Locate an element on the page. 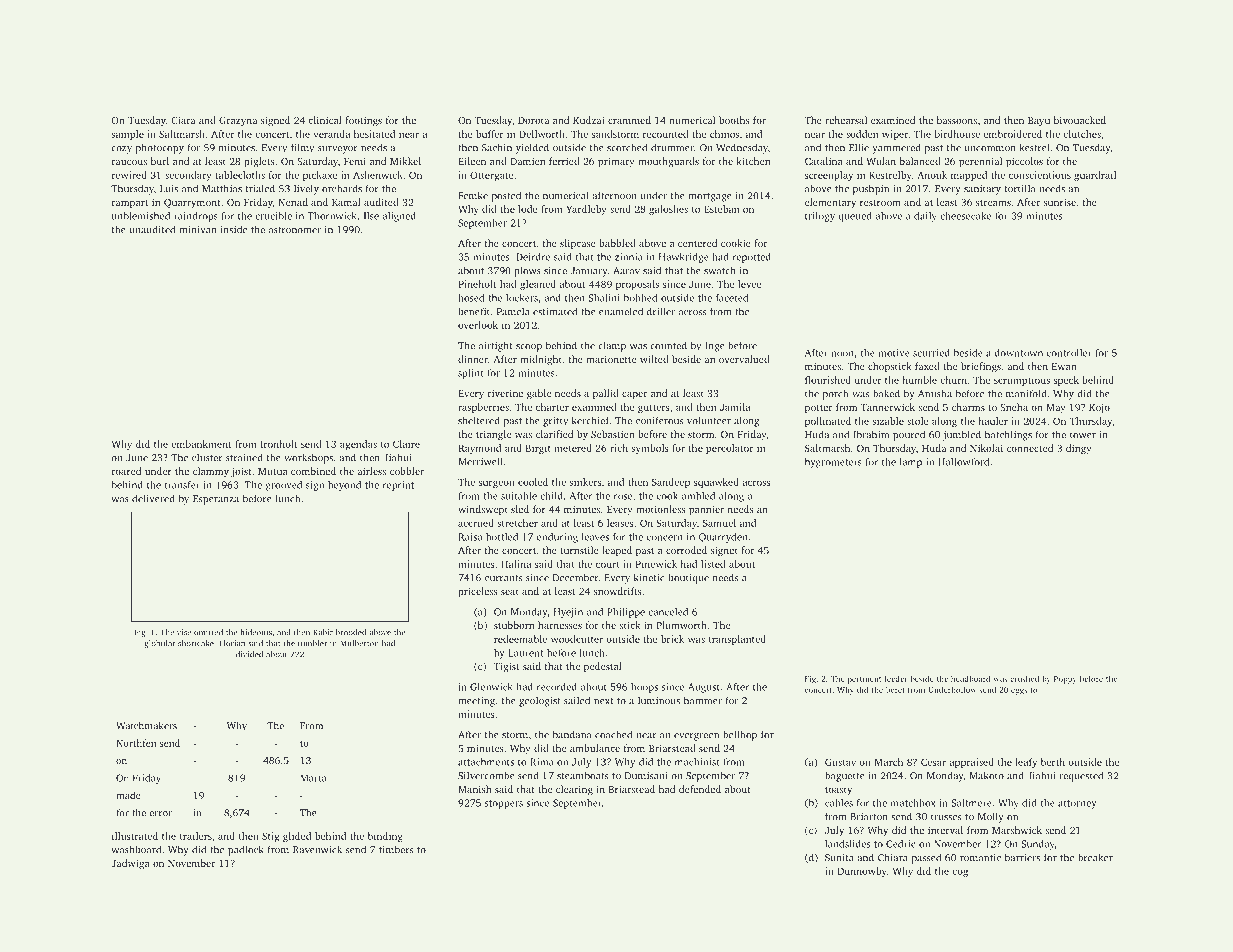 The image size is (1233, 952). Glenwick is located at coordinates (491, 687).
